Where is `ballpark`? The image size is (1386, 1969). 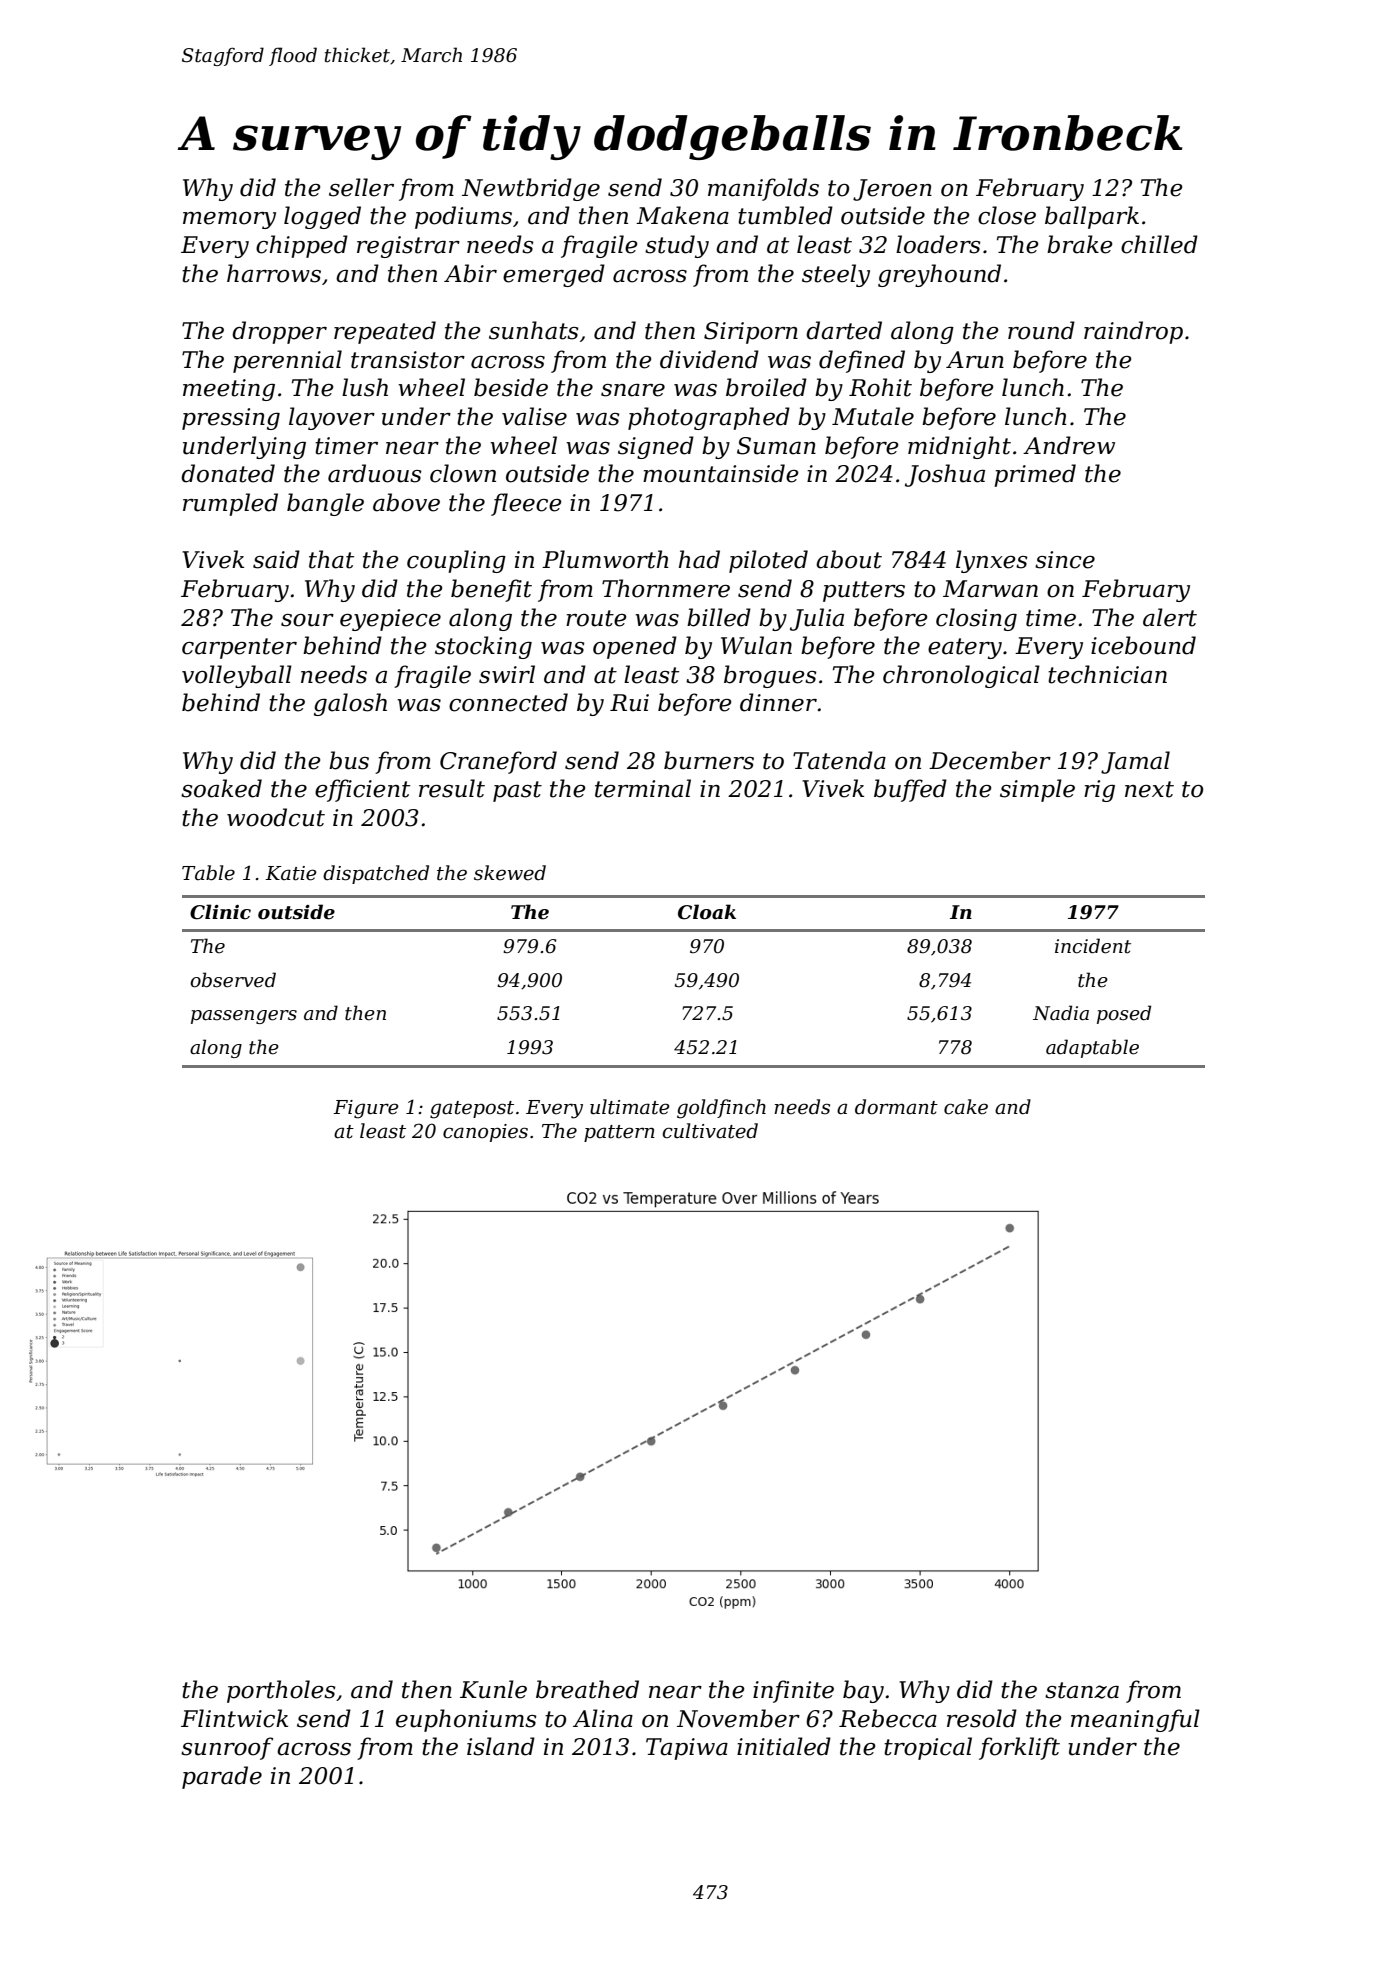
ballpark is located at coordinates (1092, 217).
